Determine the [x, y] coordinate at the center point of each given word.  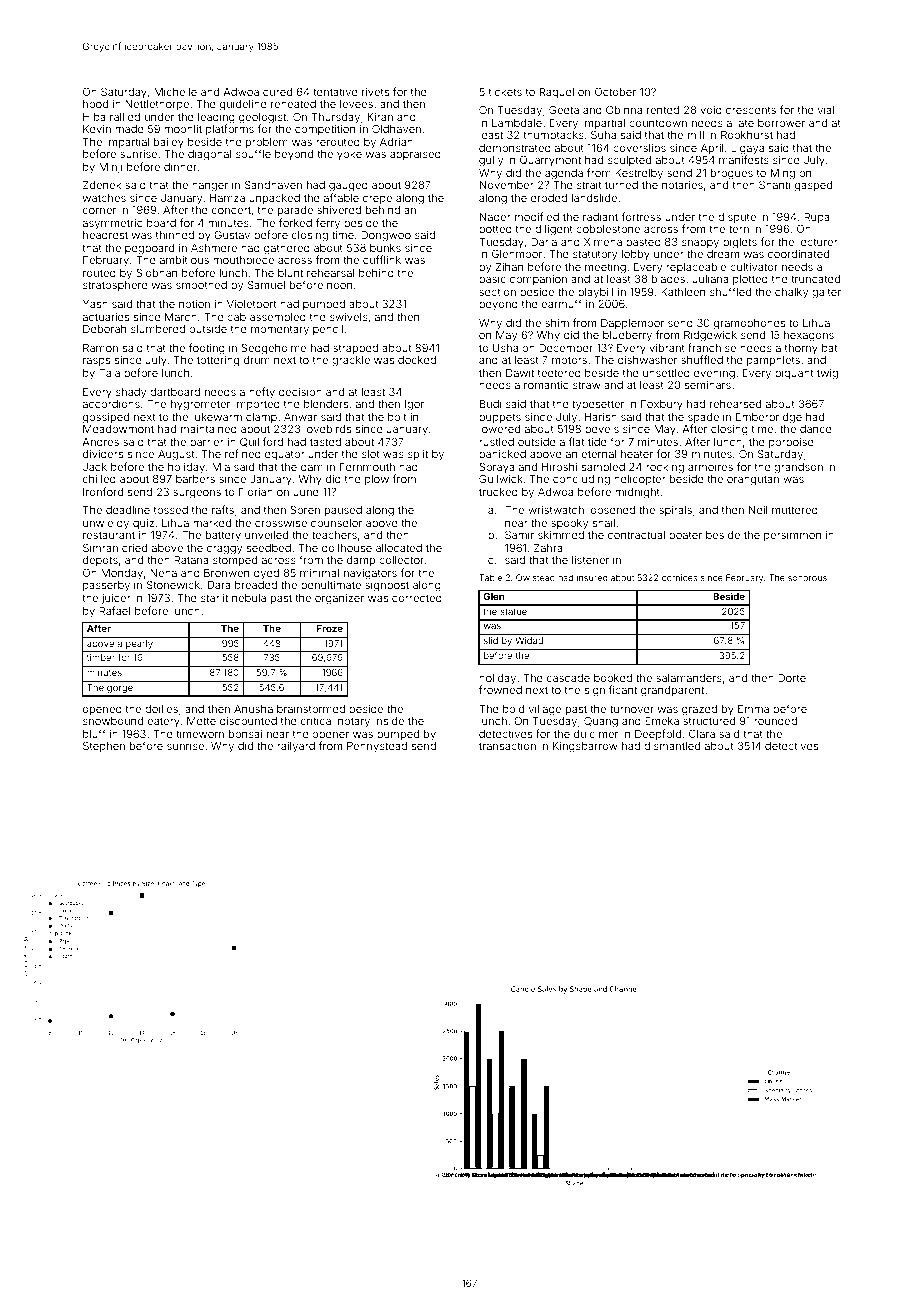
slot [370, 454]
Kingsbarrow [585, 747]
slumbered [158, 329]
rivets [375, 92]
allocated [399, 548]
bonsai [245, 734]
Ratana [191, 560]
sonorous [807, 578]
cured [277, 92]
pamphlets [773, 361]
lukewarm [217, 417]
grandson [798, 468]
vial [826, 110]
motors [569, 360]
